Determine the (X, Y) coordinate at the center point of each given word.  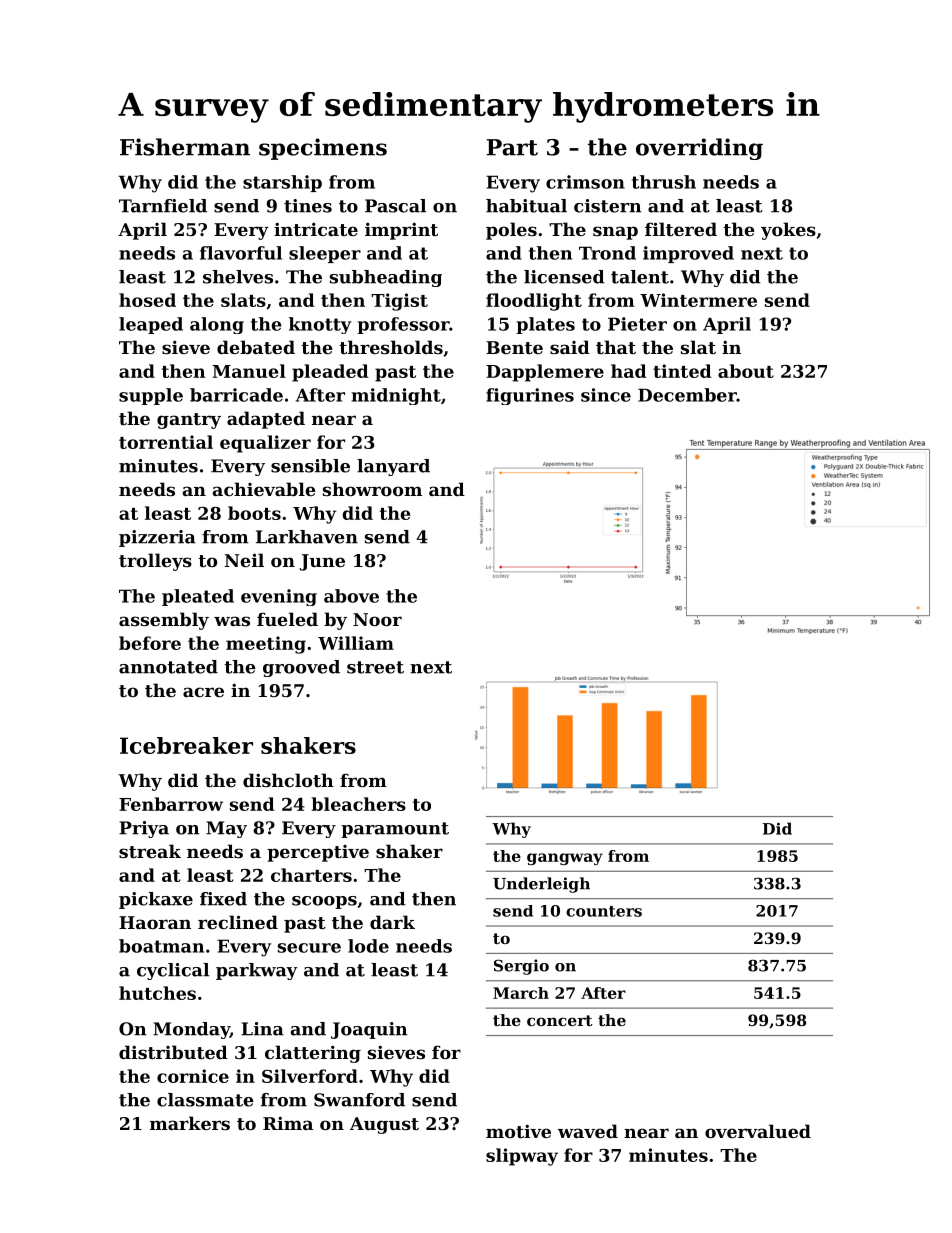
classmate (205, 1100)
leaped (151, 325)
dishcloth (288, 780)
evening (279, 597)
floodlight (534, 302)
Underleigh (541, 885)
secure (309, 948)
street (375, 667)
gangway (565, 859)
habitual (526, 206)
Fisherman (185, 147)
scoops (324, 902)
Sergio (521, 967)
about (746, 371)
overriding (699, 149)
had (628, 371)
